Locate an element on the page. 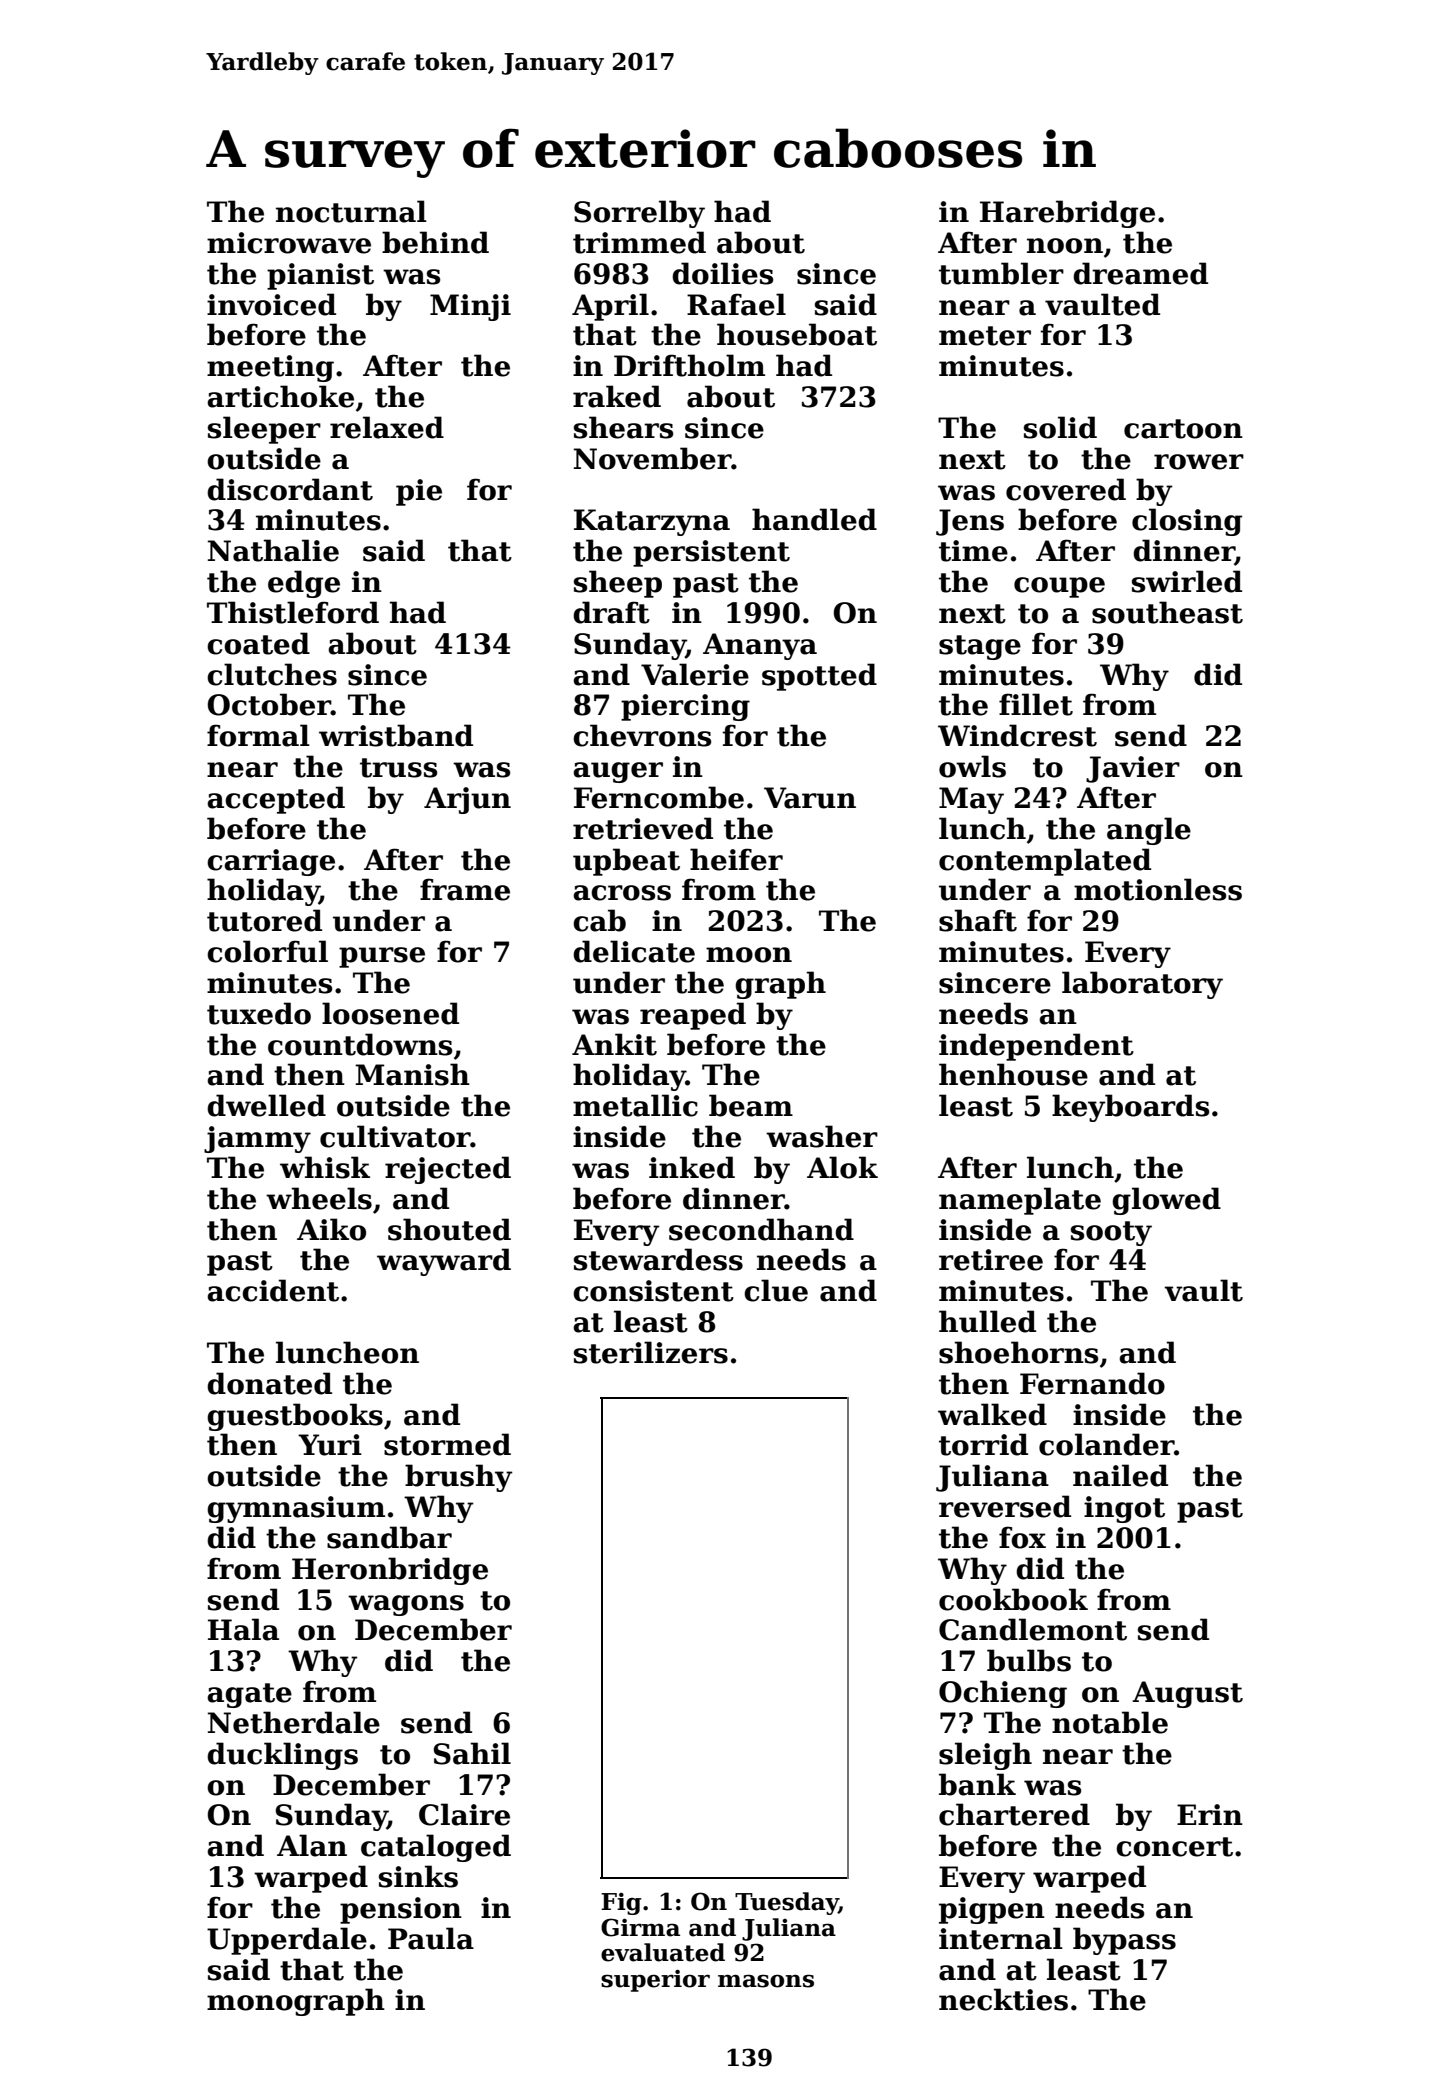 This image has height=2100, width=1450. motionless is located at coordinates (1158, 889).
